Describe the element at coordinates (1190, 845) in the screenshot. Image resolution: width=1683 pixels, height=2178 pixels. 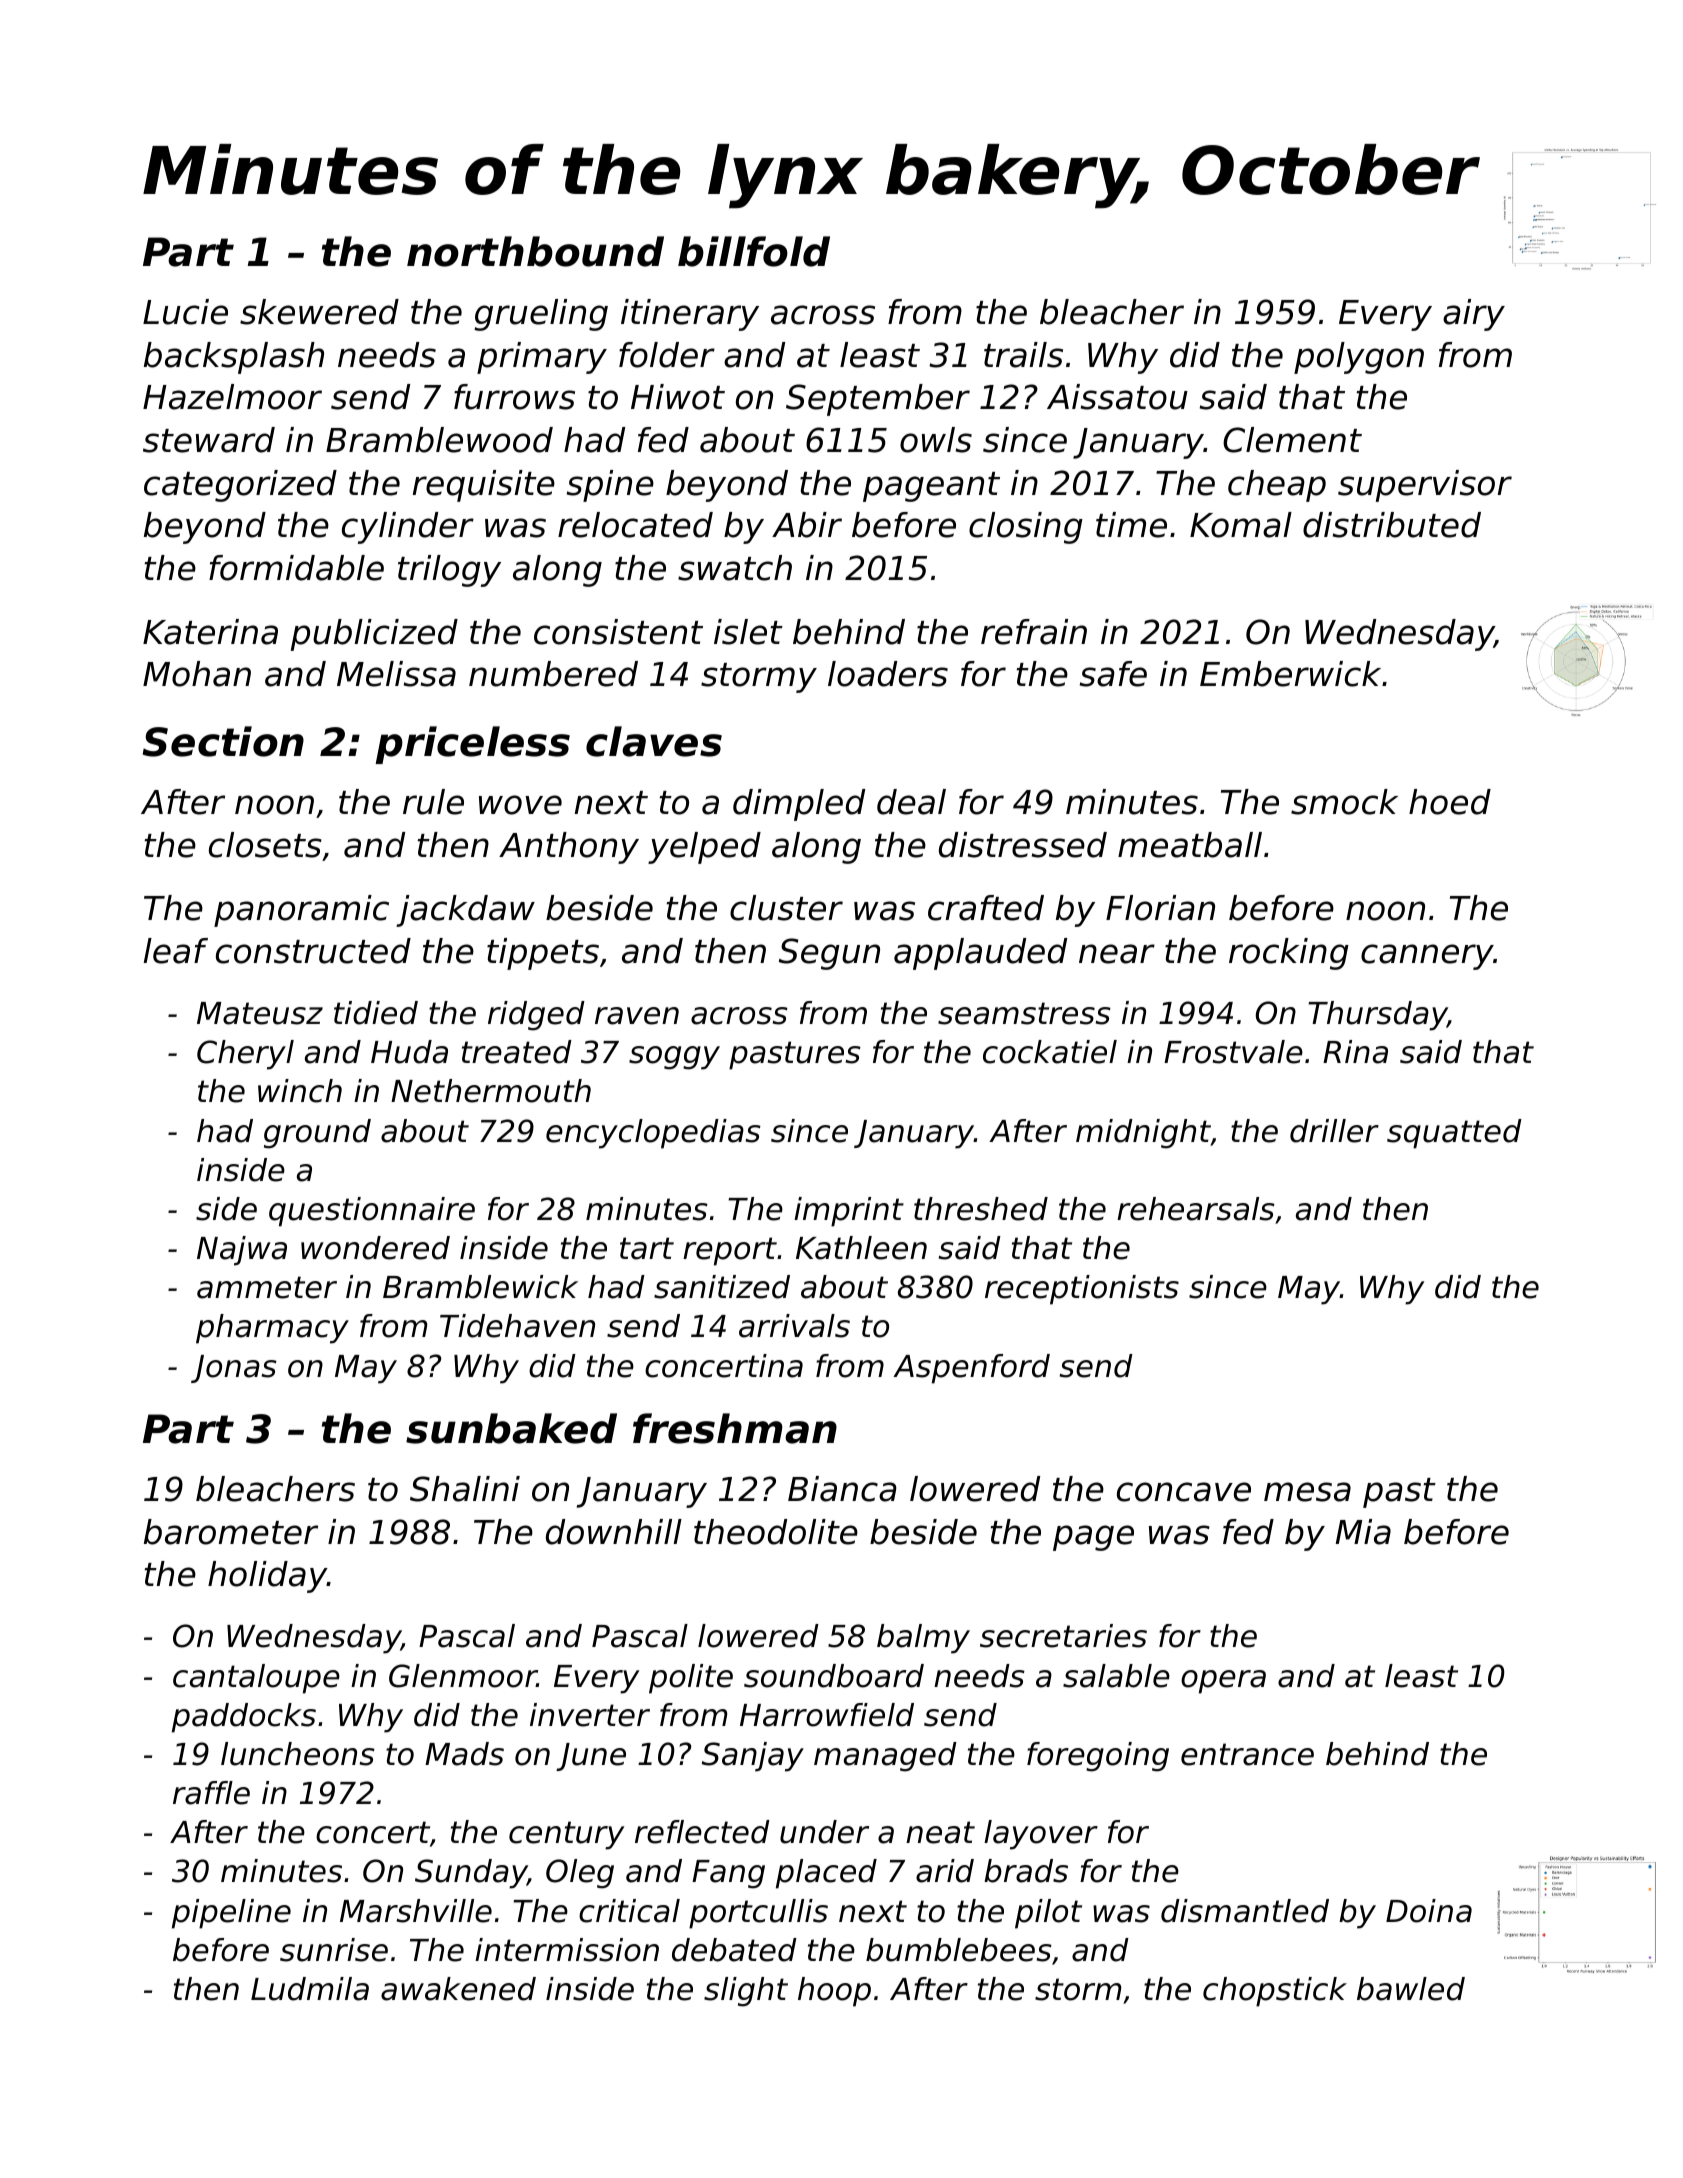
I see `meatball` at that location.
